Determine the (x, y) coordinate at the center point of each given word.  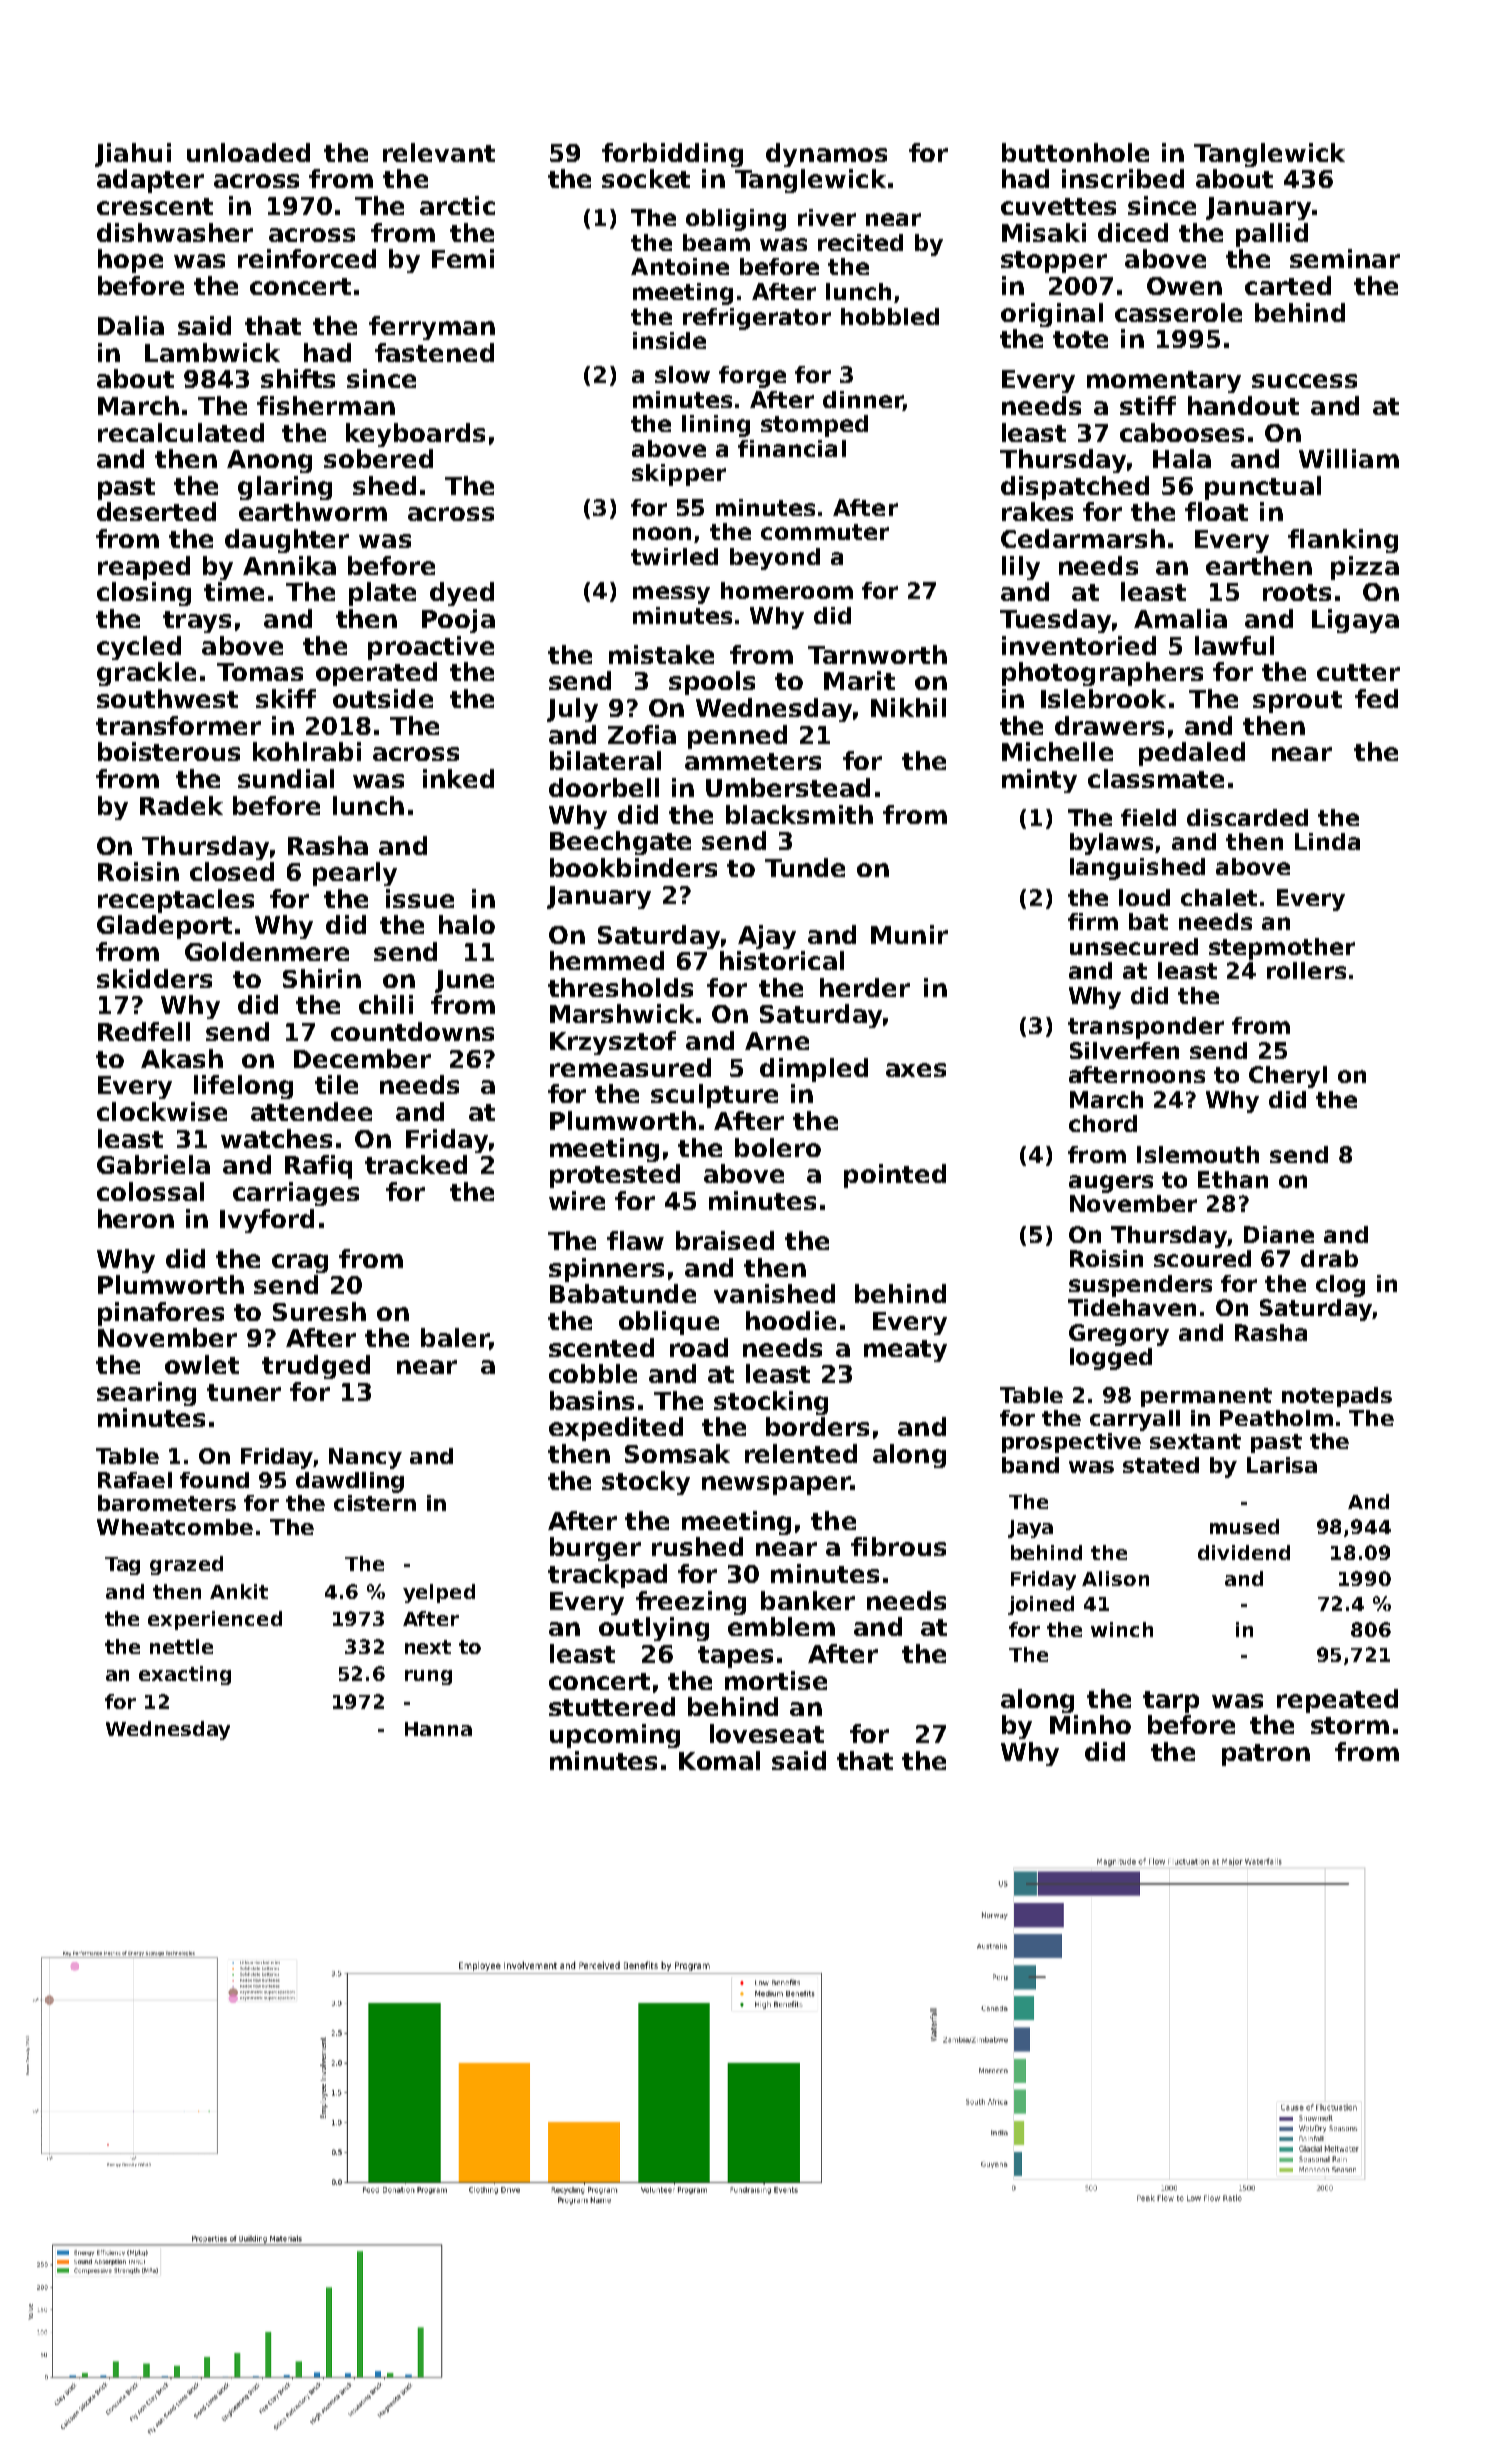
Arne (777, 1041)
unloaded (248, 152)
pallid (1272, 235)
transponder (1146, 1028)
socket (646, 178)
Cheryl (1288, 1077)
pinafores (161, 1314)
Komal (719, 1760)
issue (420, 898)
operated (376, 674)
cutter (1358, 672)
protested (615, 1176)
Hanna (438, 1729)
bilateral (605, 760)
